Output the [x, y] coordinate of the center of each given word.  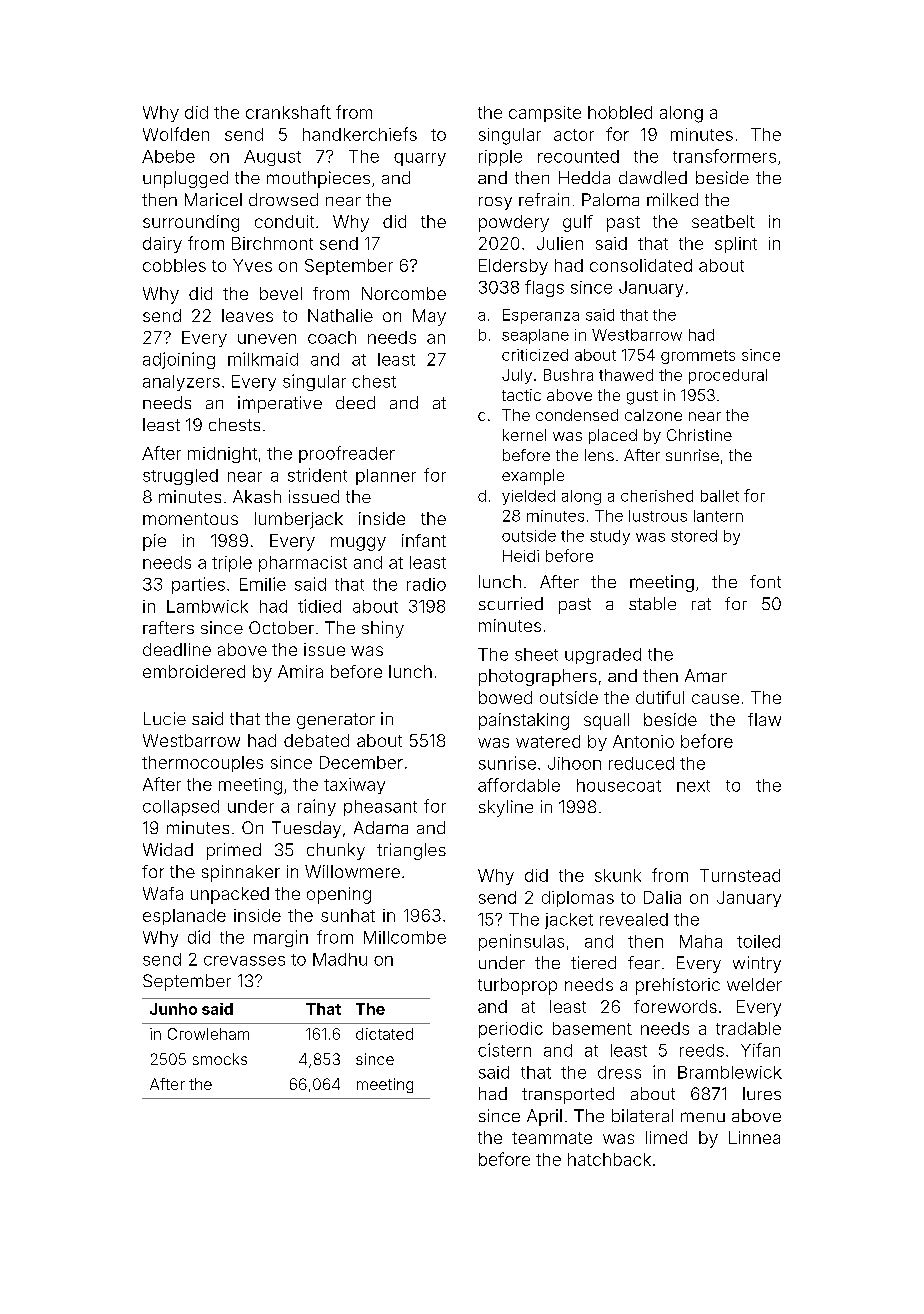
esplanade [184, 917]
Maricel [213, 199]
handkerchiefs [360, 134]
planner [386, 477]
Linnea [754, 1137]
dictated [384, 1034]
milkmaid [263, 359]
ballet [720, 496]
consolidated [641, 265]
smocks [220, 1059]
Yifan [760, 1050]
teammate [552, 1138]
